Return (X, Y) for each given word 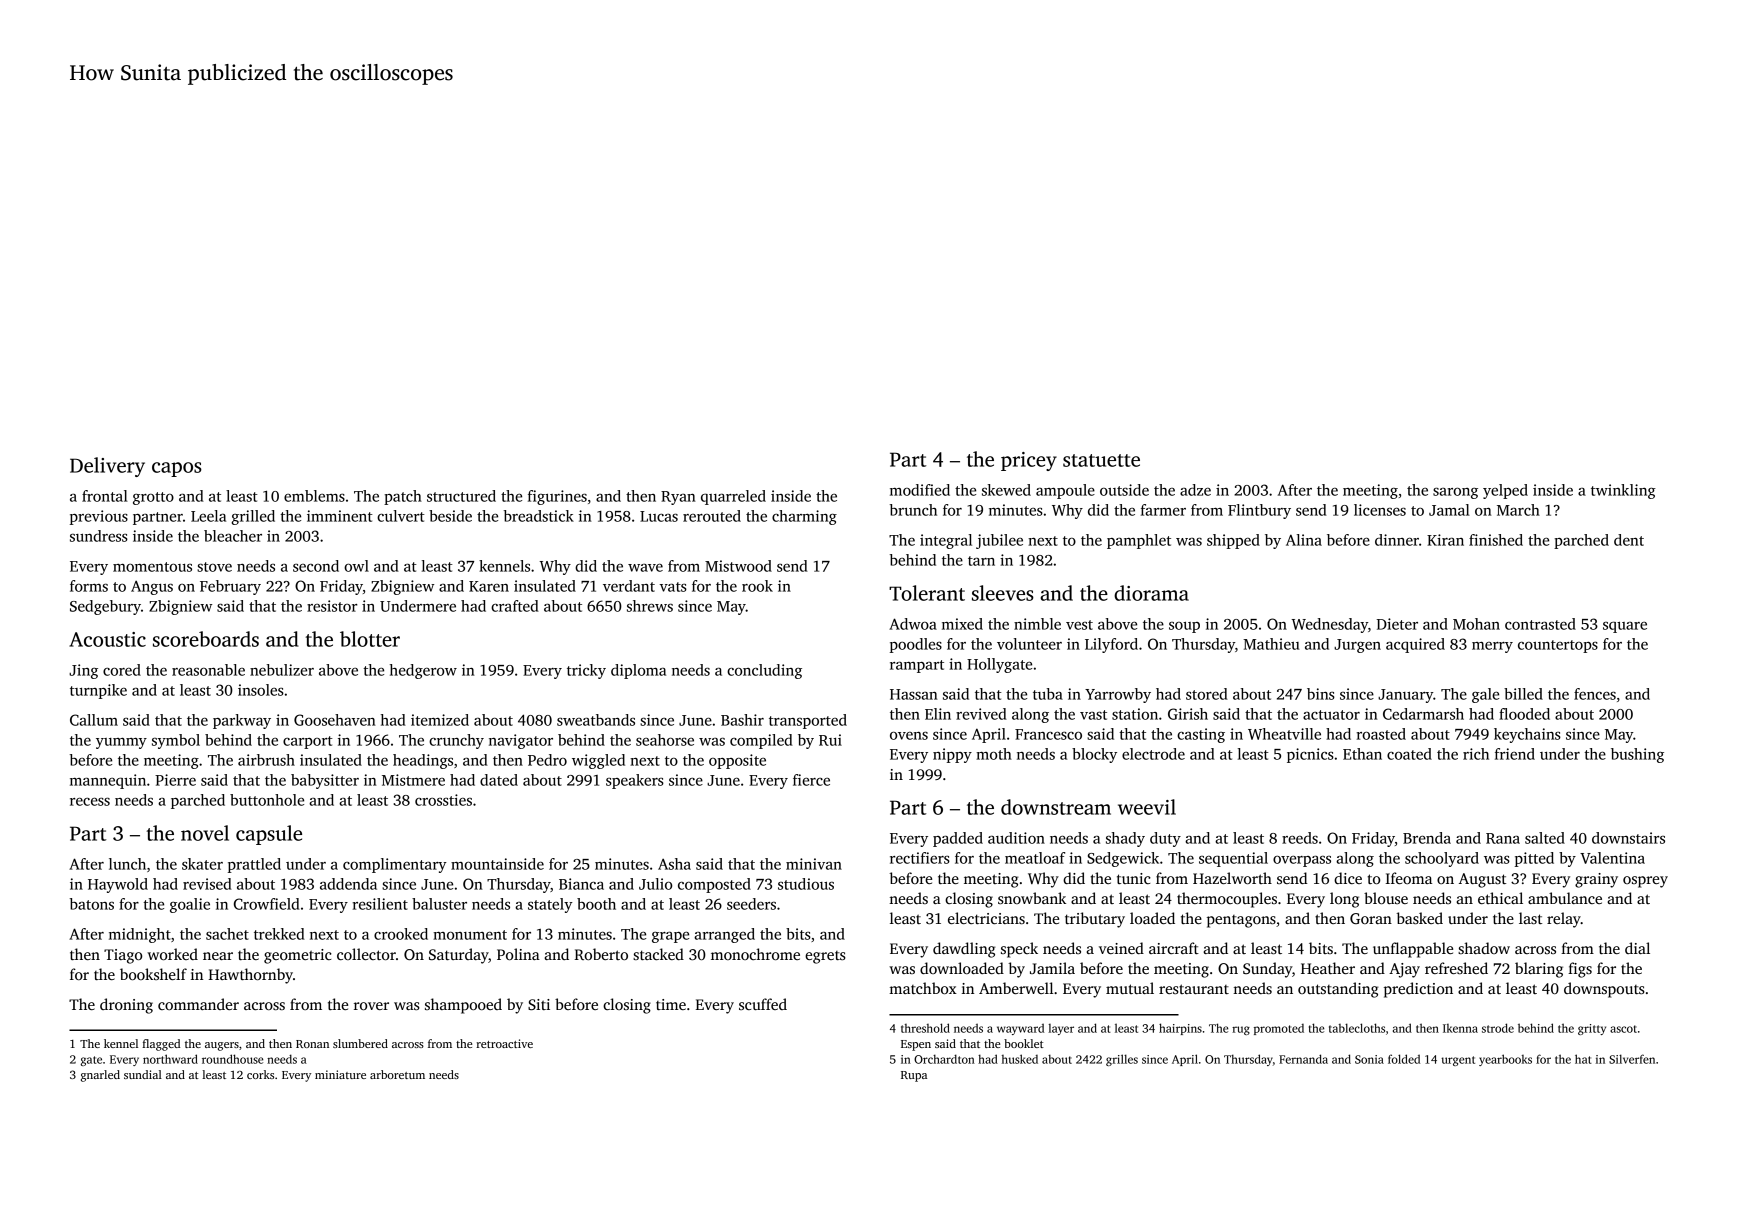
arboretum (397, 1074)
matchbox (923, 988)
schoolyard (1442, 859)
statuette (1101, 460)
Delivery (107, 467)
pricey (1029, 461)
